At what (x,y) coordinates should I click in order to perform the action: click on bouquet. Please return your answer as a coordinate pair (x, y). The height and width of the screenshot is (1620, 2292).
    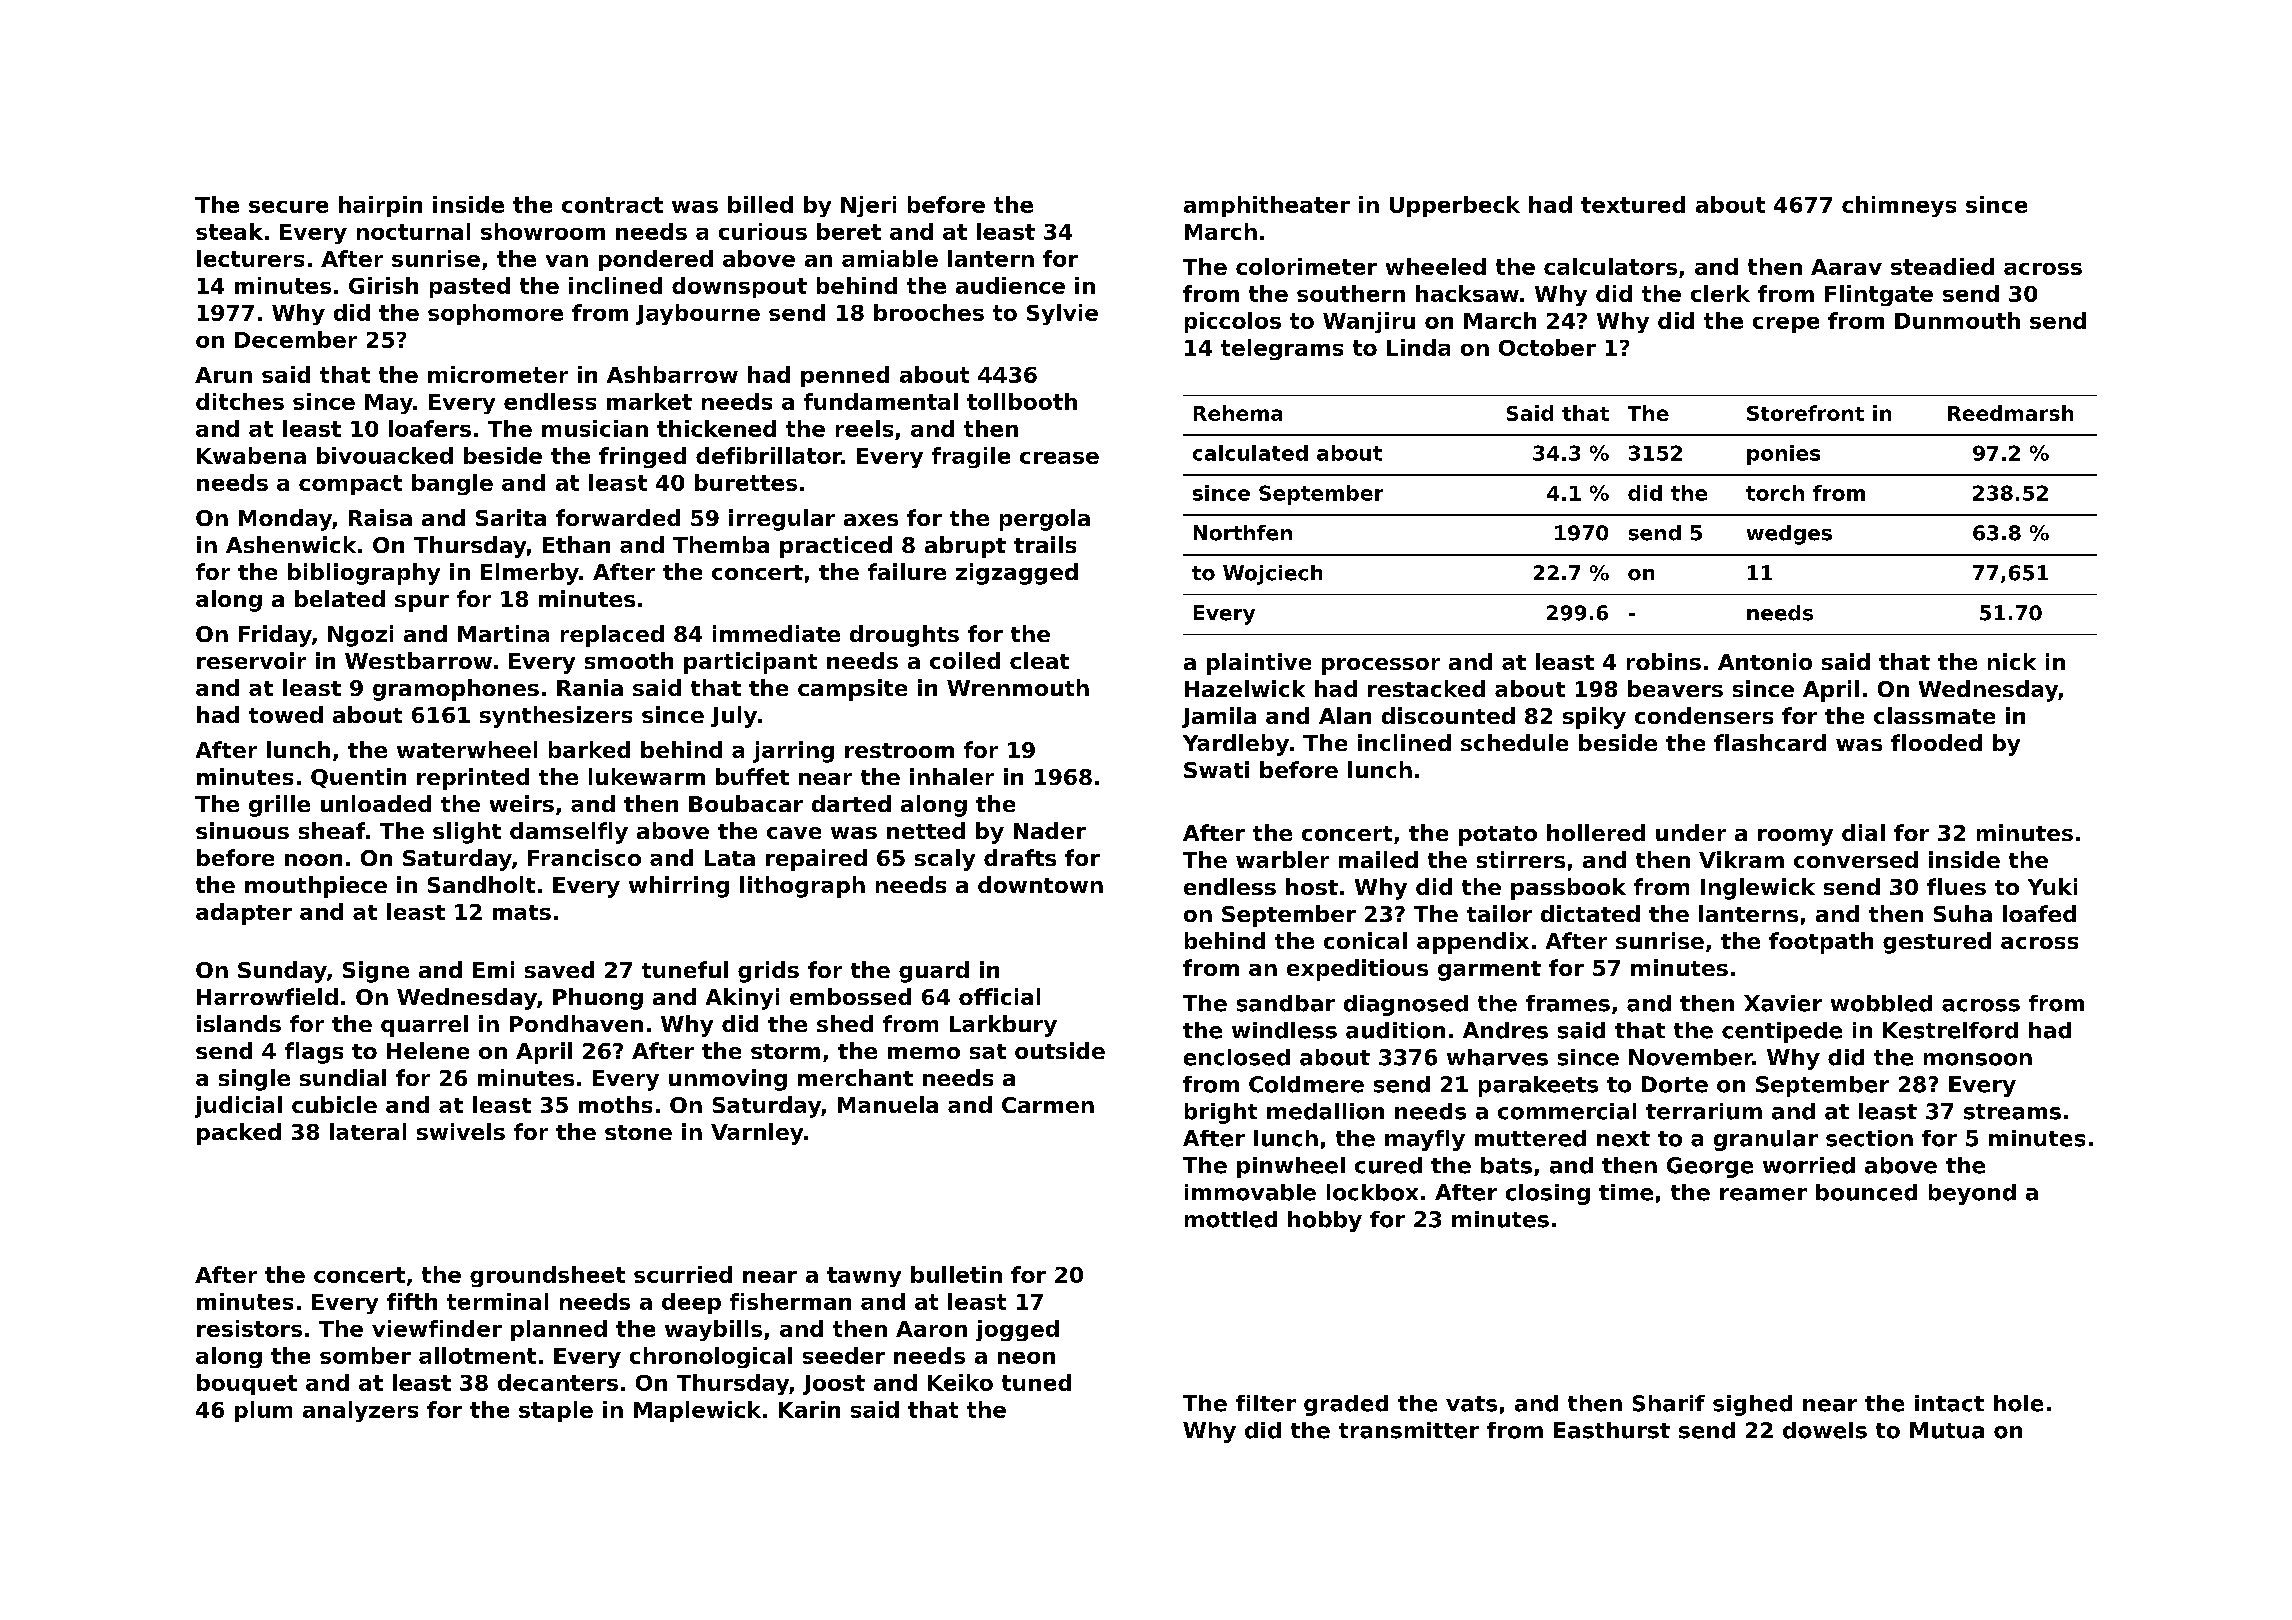
    Looking at the image, I should click on (247, 1384).
